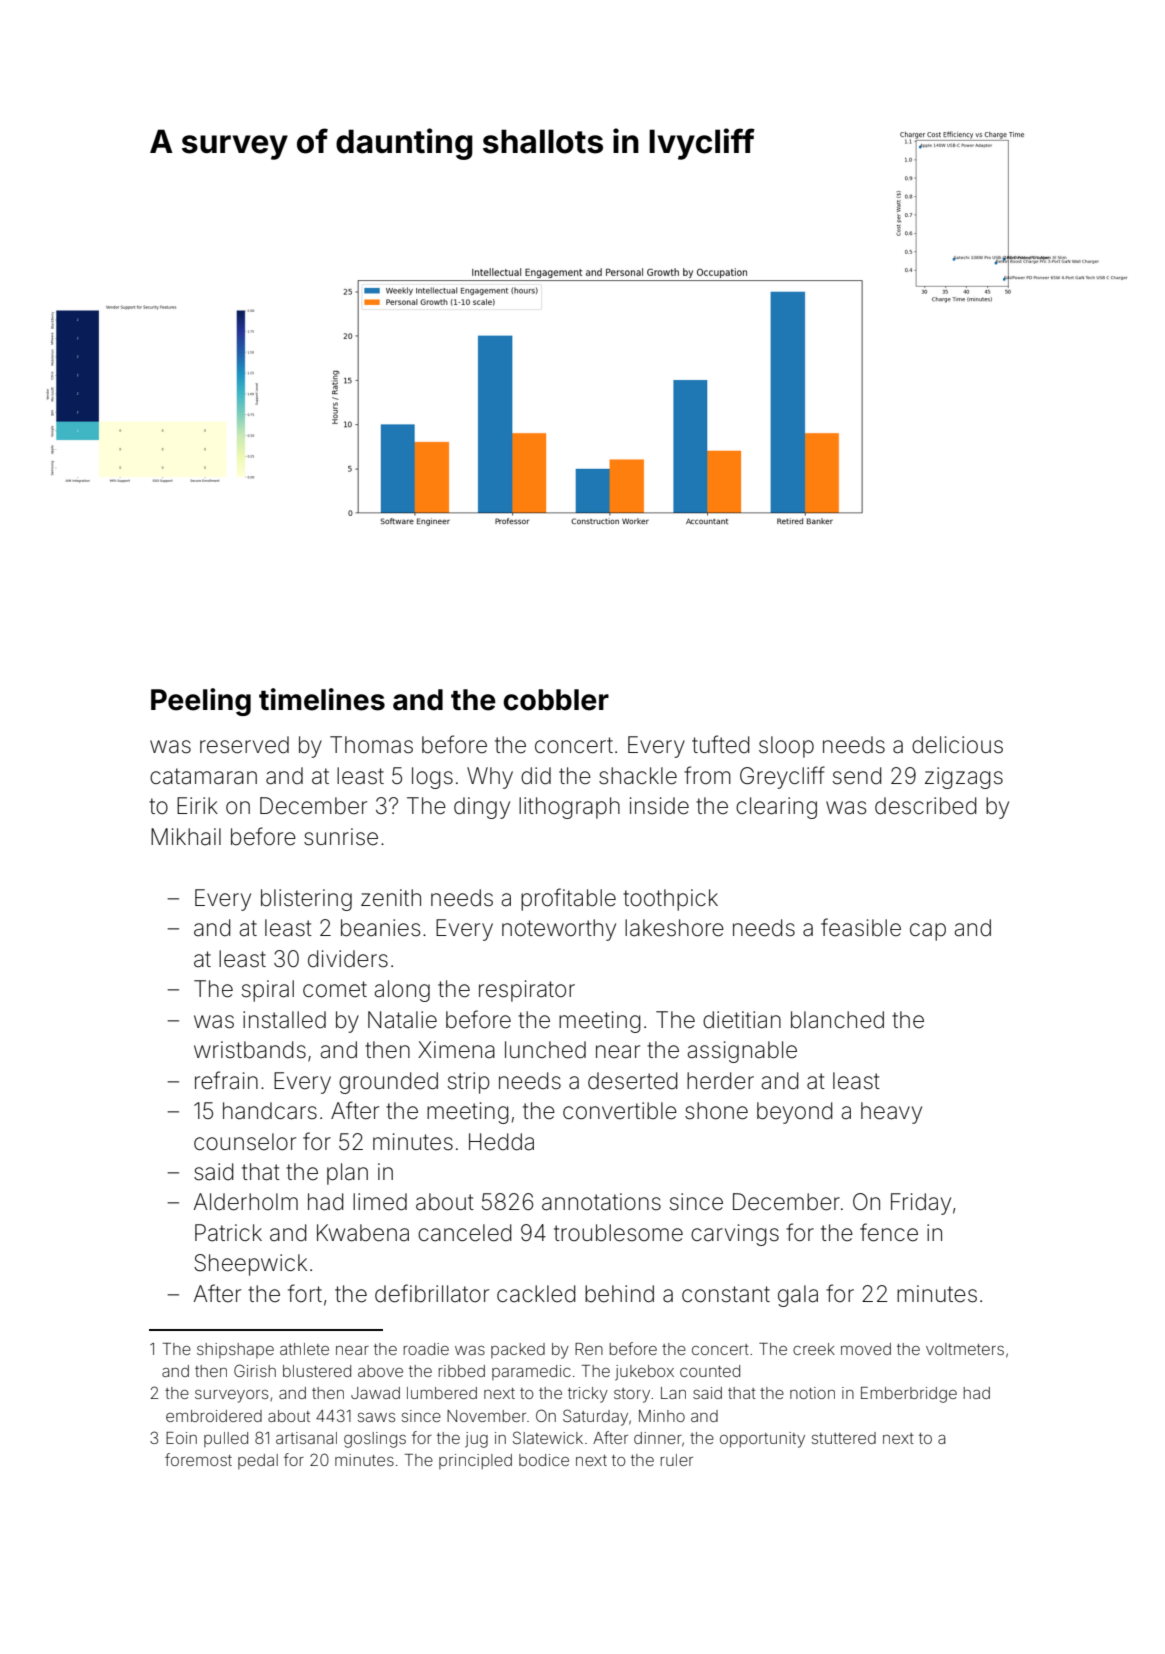  Describe the element at coordinates (619, 1294) in the screenshot. I see `behind` at that location.
